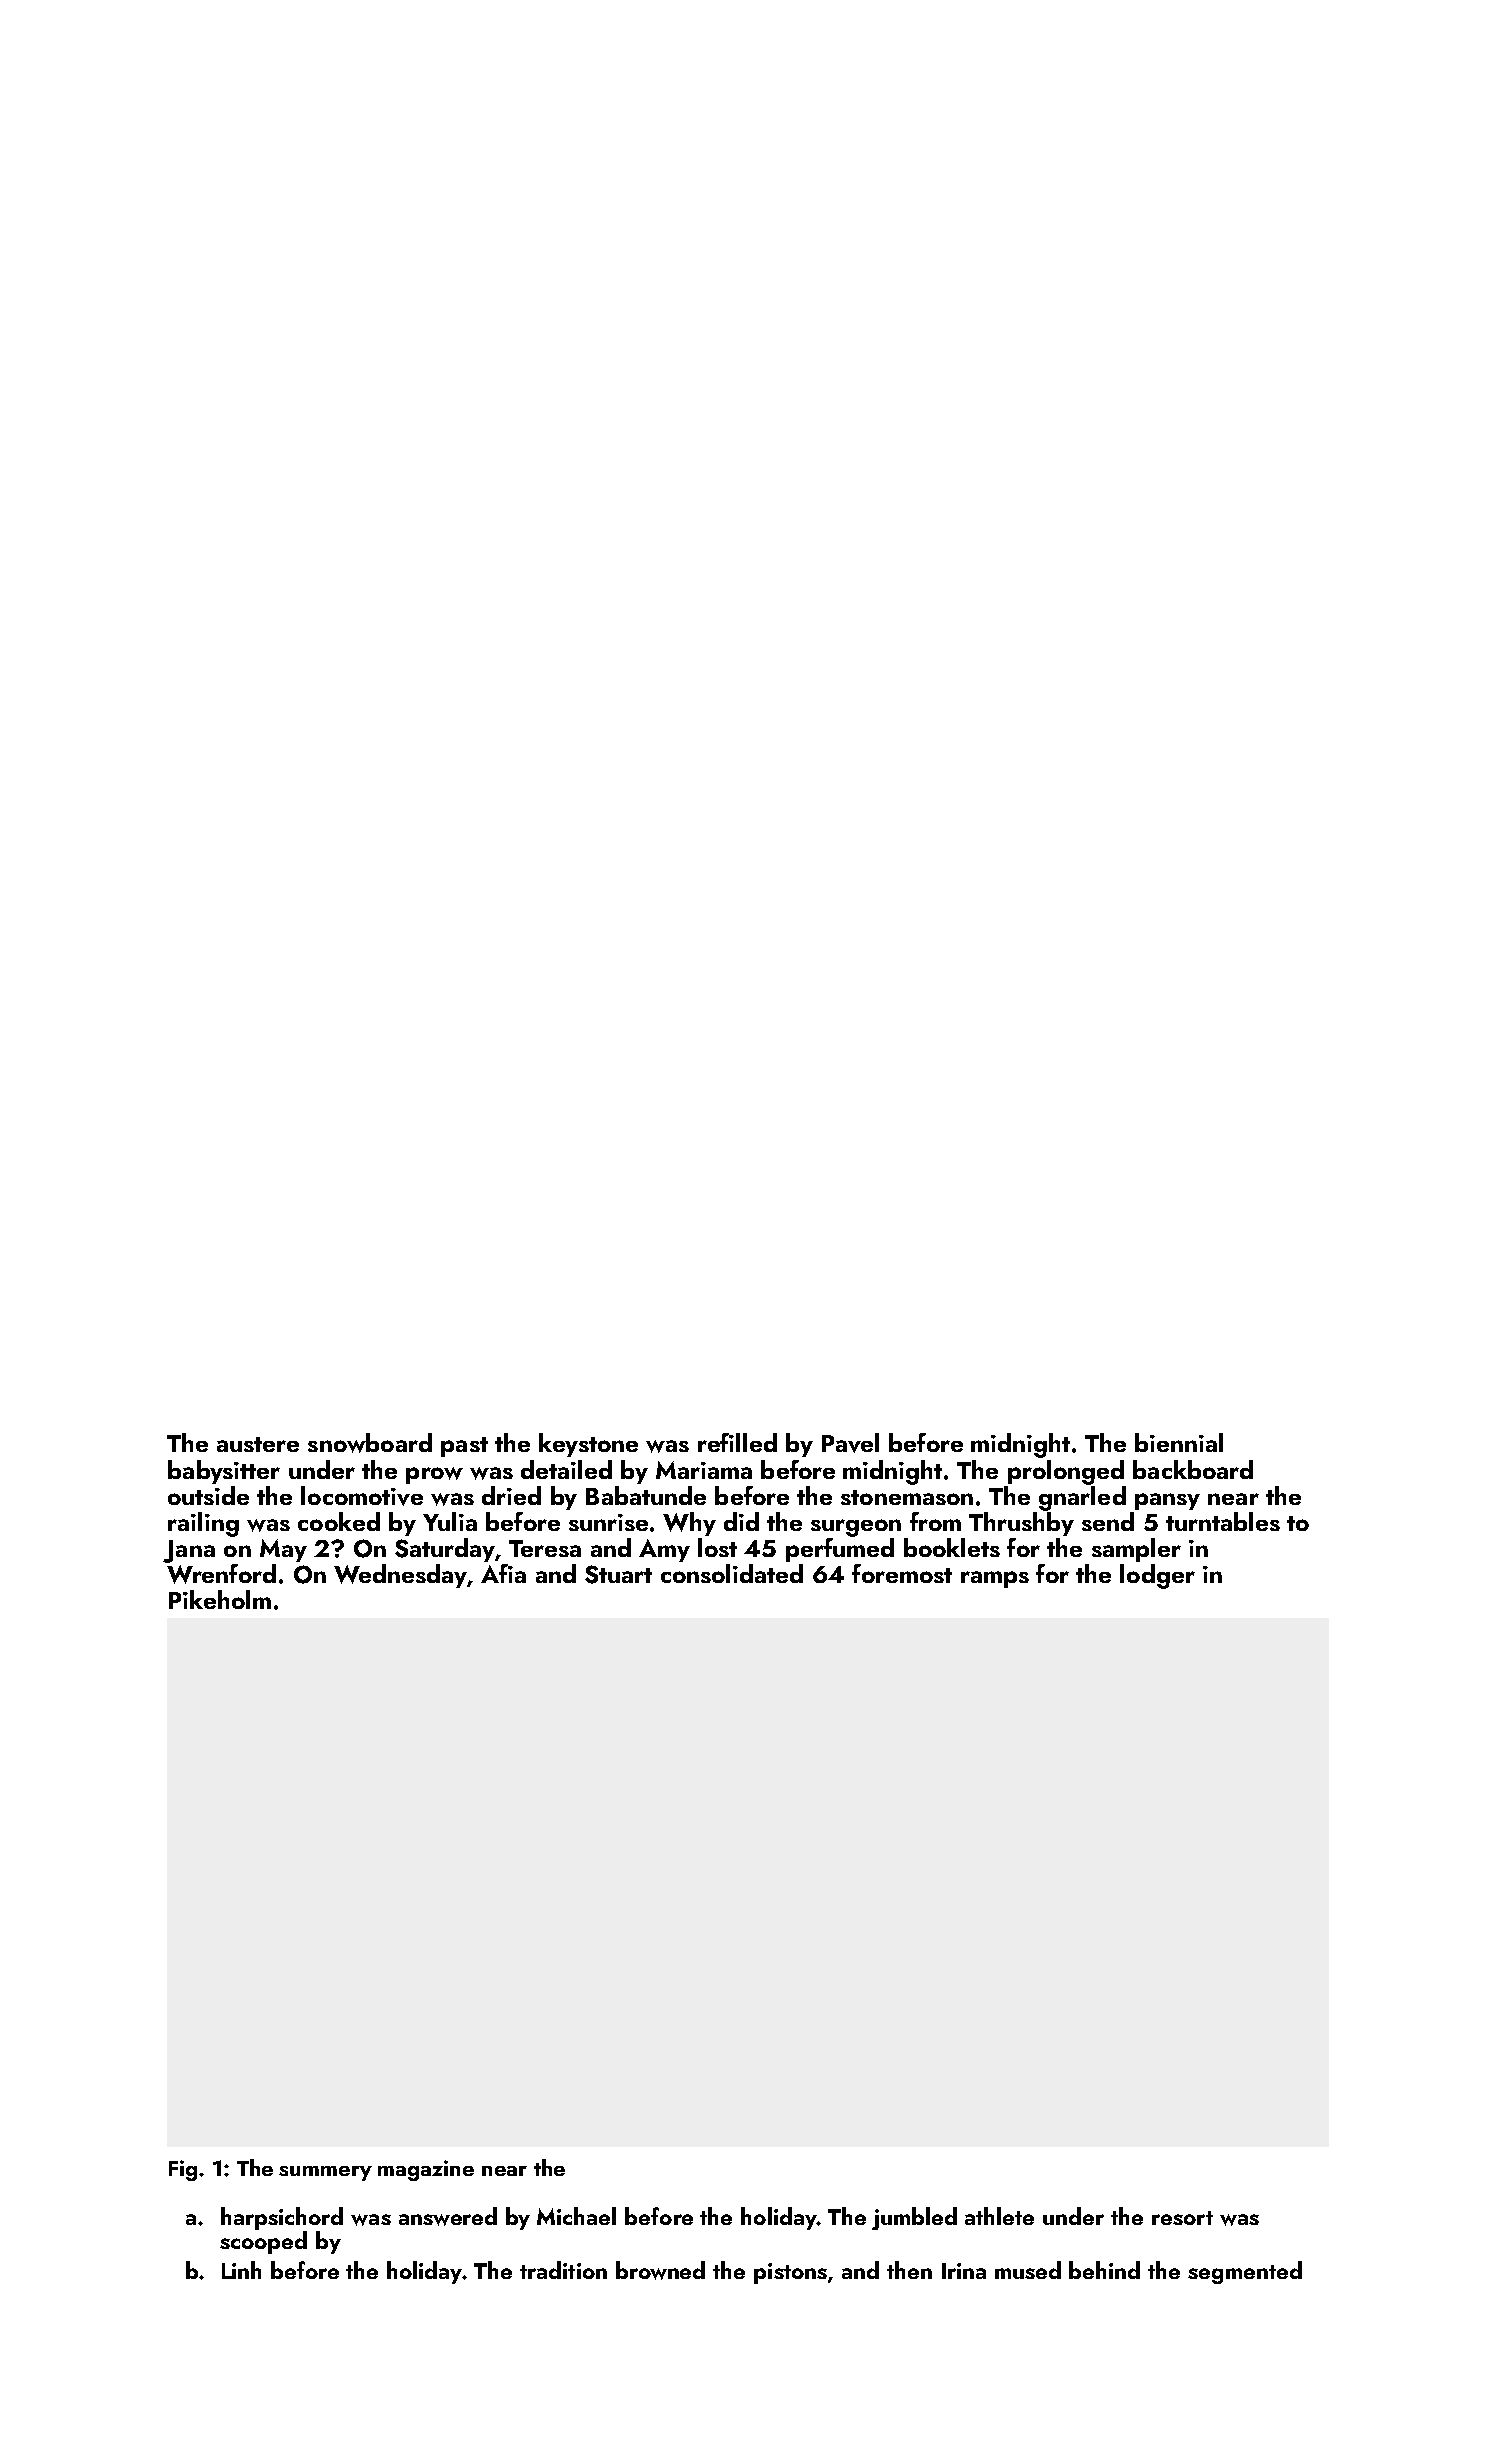 The height and width of the screenshot is (2464, 1496). Describe the element at coordinates (732, 1573) in the screenshot. I see `consolidated` at that location.
